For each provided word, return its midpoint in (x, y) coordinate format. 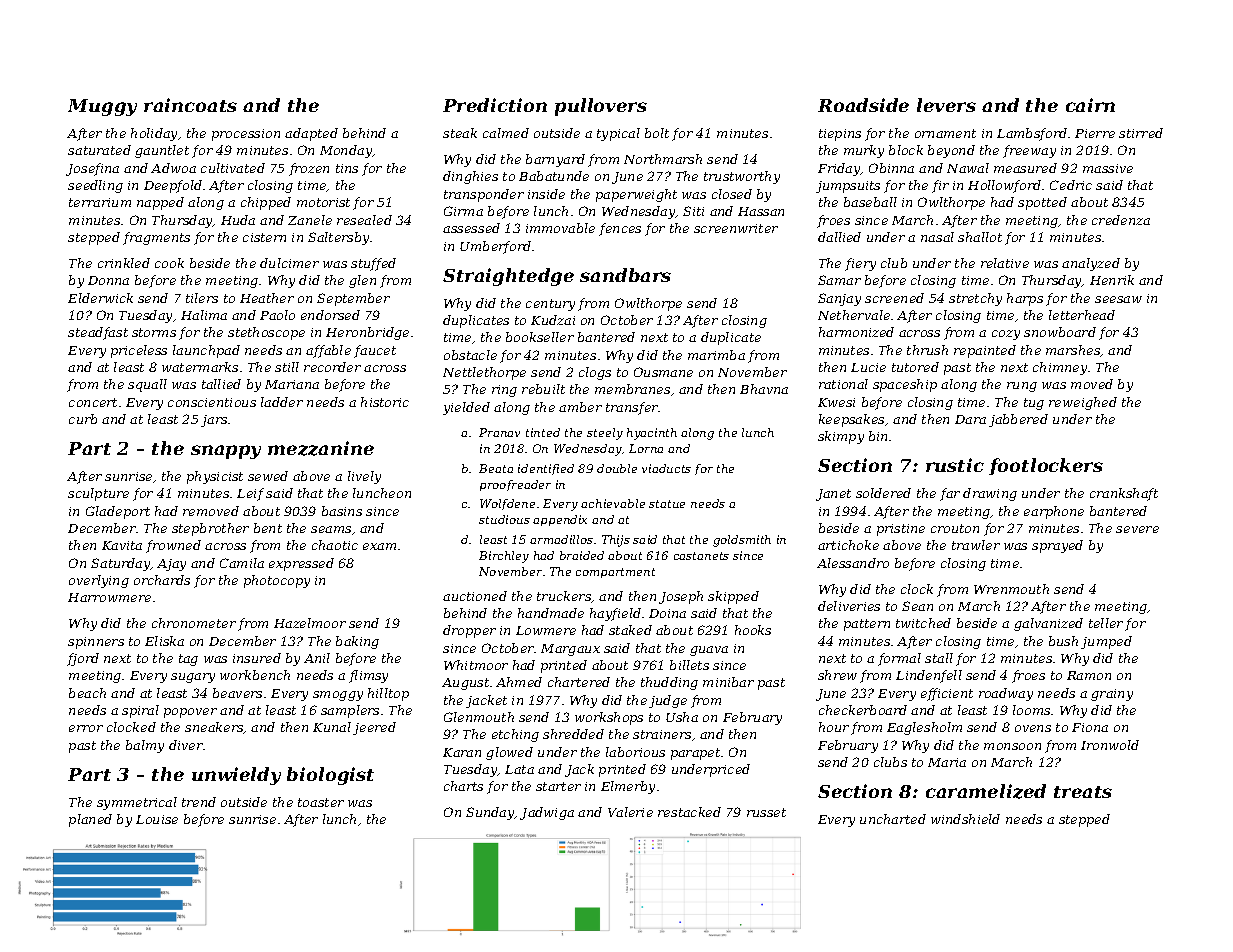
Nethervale (854, 315)
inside (546, 194)
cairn (1090, 105)
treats (1083, 792)
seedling (95, 186)
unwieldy (236, 776)
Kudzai (553, 320)
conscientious (212, 402)
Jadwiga (547, 813)
